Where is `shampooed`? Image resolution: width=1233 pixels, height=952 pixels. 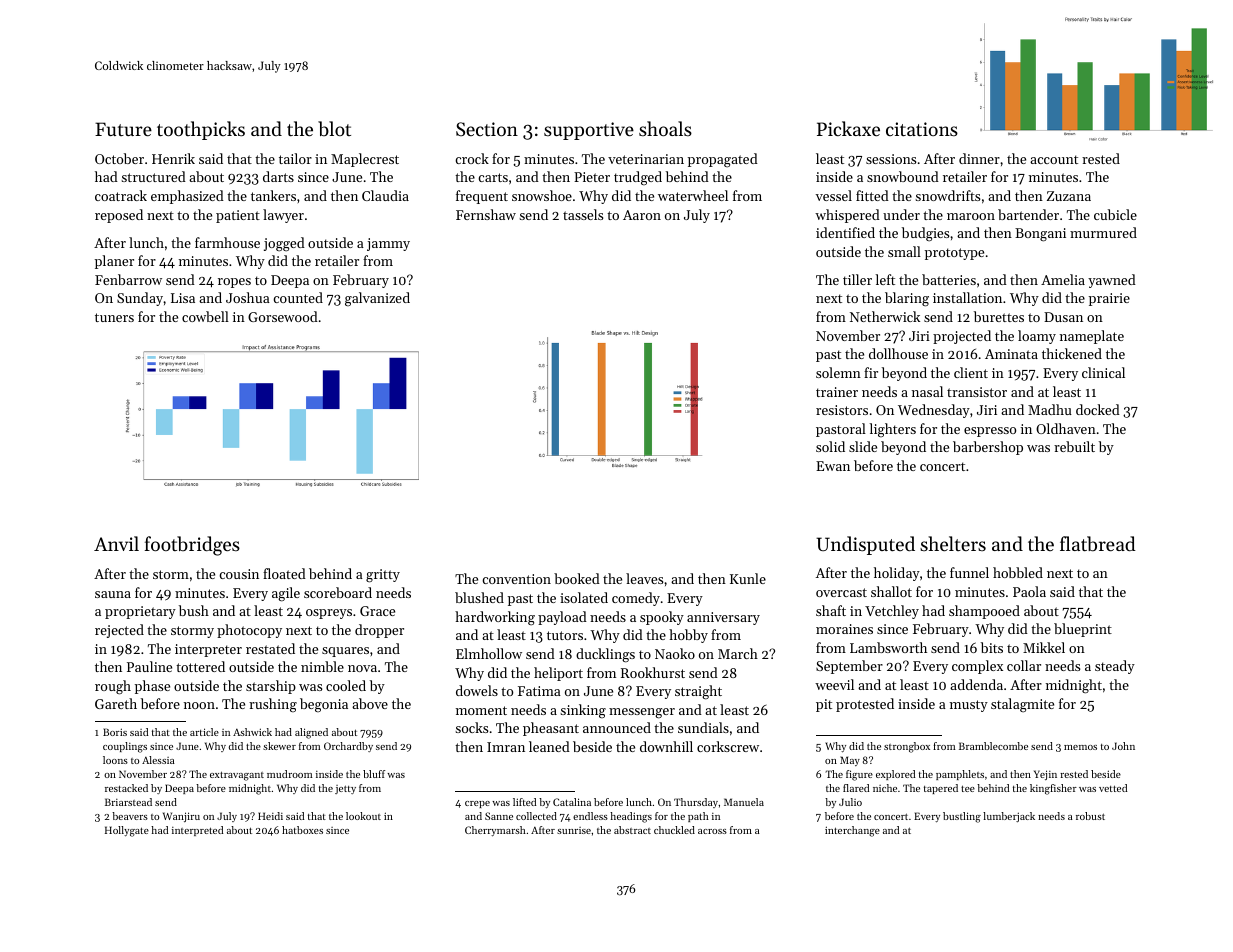 shampooed is located at coordinates (984, 612).
